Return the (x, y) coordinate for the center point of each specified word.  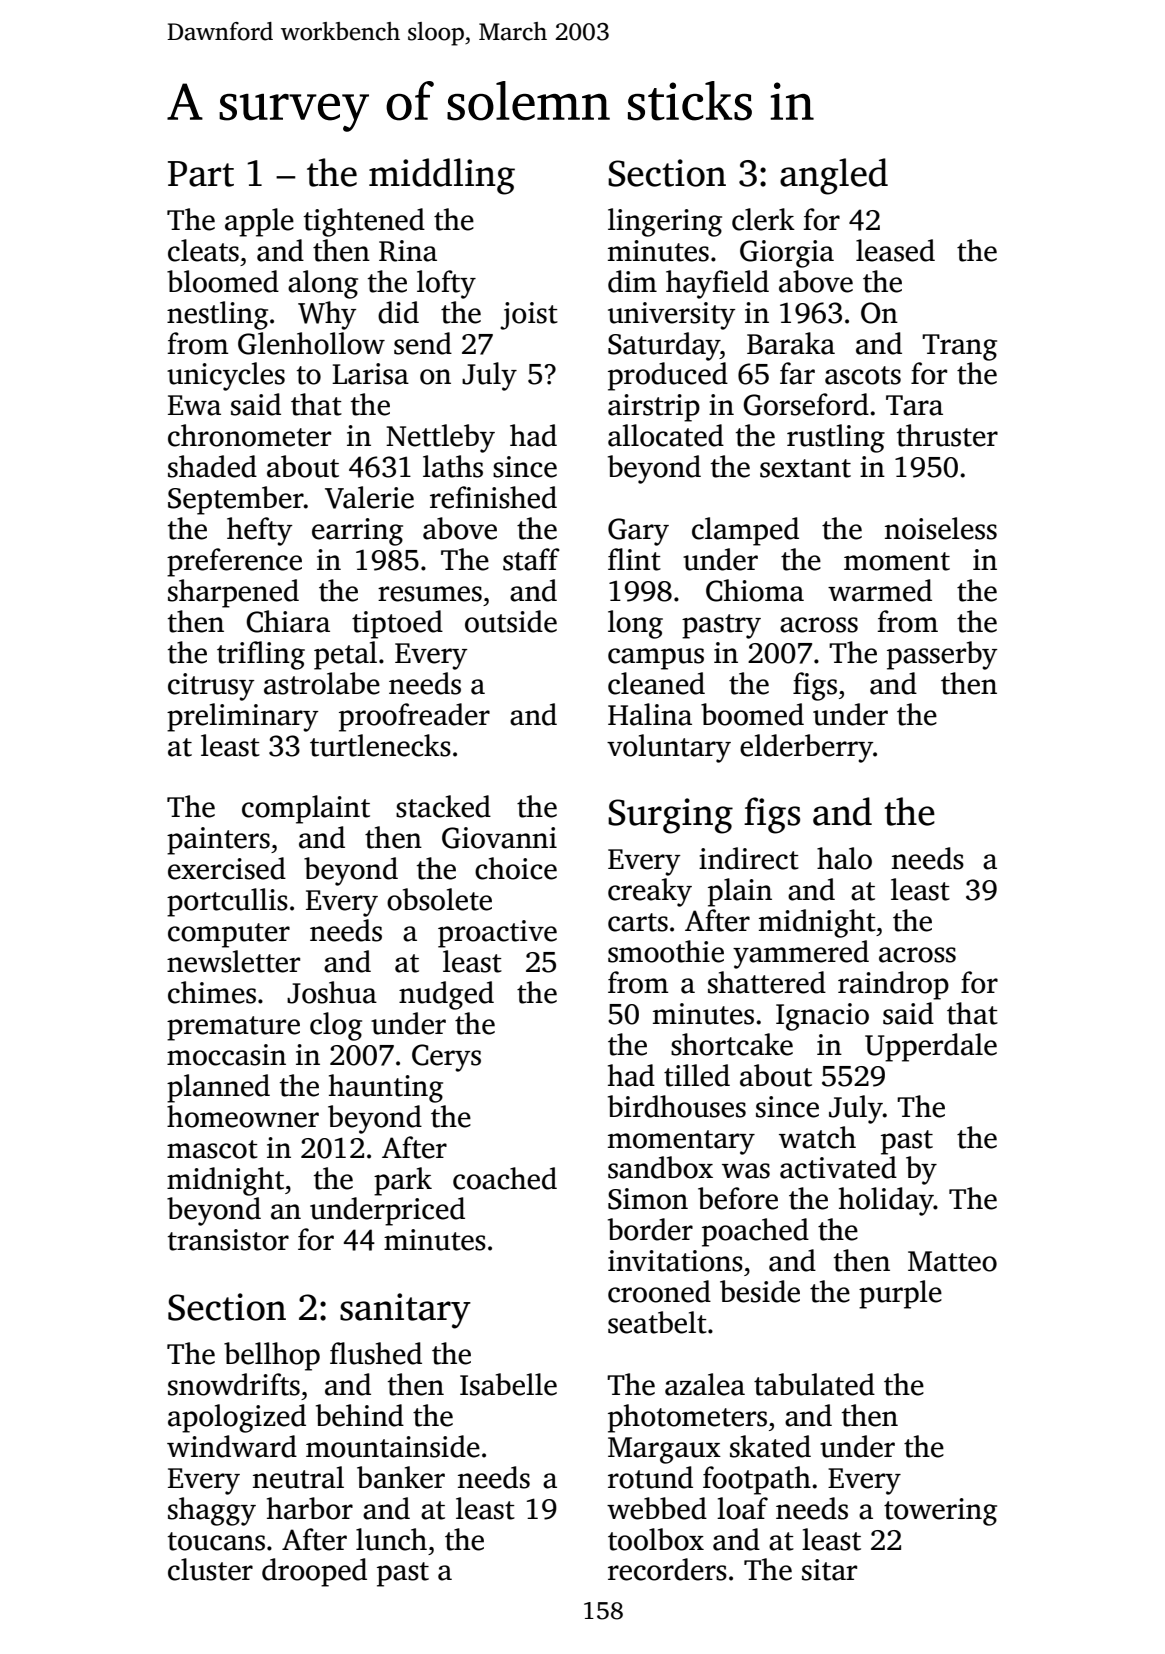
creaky (650, 892)
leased (895, 250)
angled (834, 176)
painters (218, 841)
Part (201, 174)
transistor (228, 1240)
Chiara (288, 621)
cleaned (656, 683)
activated (838, 1167)
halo (844, 858)
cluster (210, 1569)
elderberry (806, 748)
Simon (648, 1199)
